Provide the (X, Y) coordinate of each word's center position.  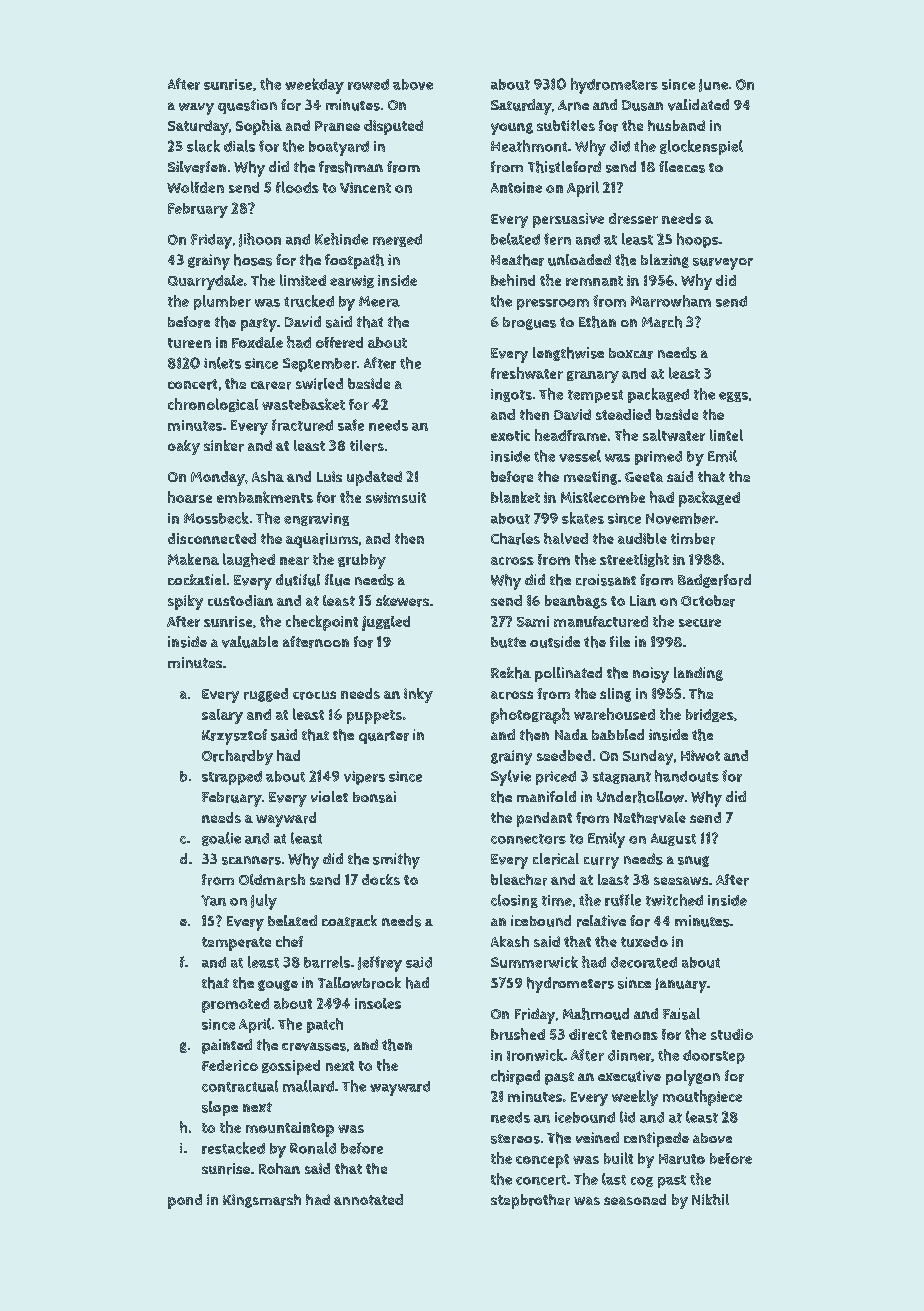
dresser (633, 218)
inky (418, 695)
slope (220, 1108)
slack (203, 146)
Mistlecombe (603, 497)
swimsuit (396, 497)
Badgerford (714, 581)
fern (557, 239)
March (662, 322)
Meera (379, 301)
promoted (235, 1005)
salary (222, 716)
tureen (189, 343)
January (681, 985)
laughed (249, 560)
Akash (510, 941)
